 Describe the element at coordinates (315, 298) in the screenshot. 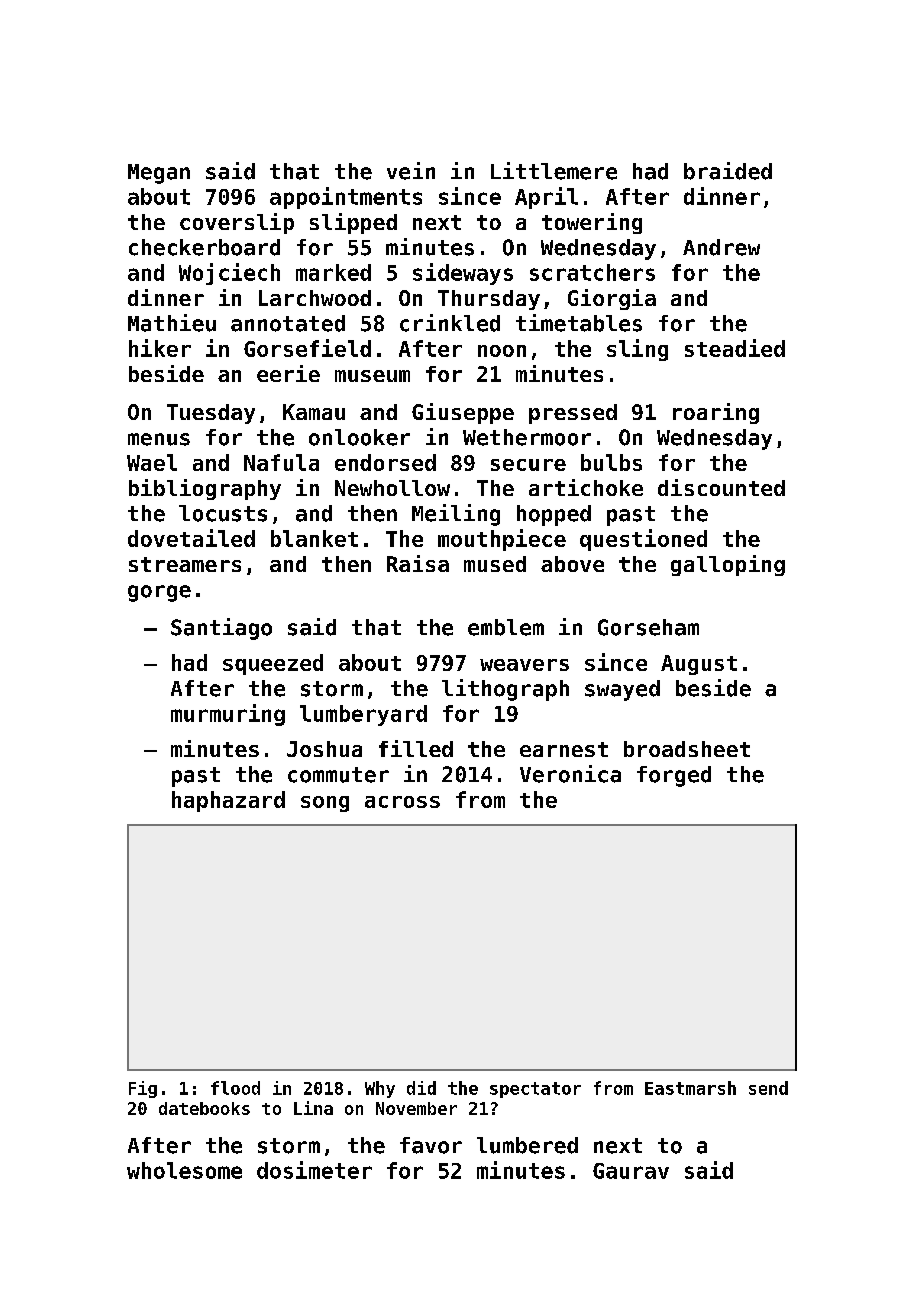

I see `Larchwood` at that location.
